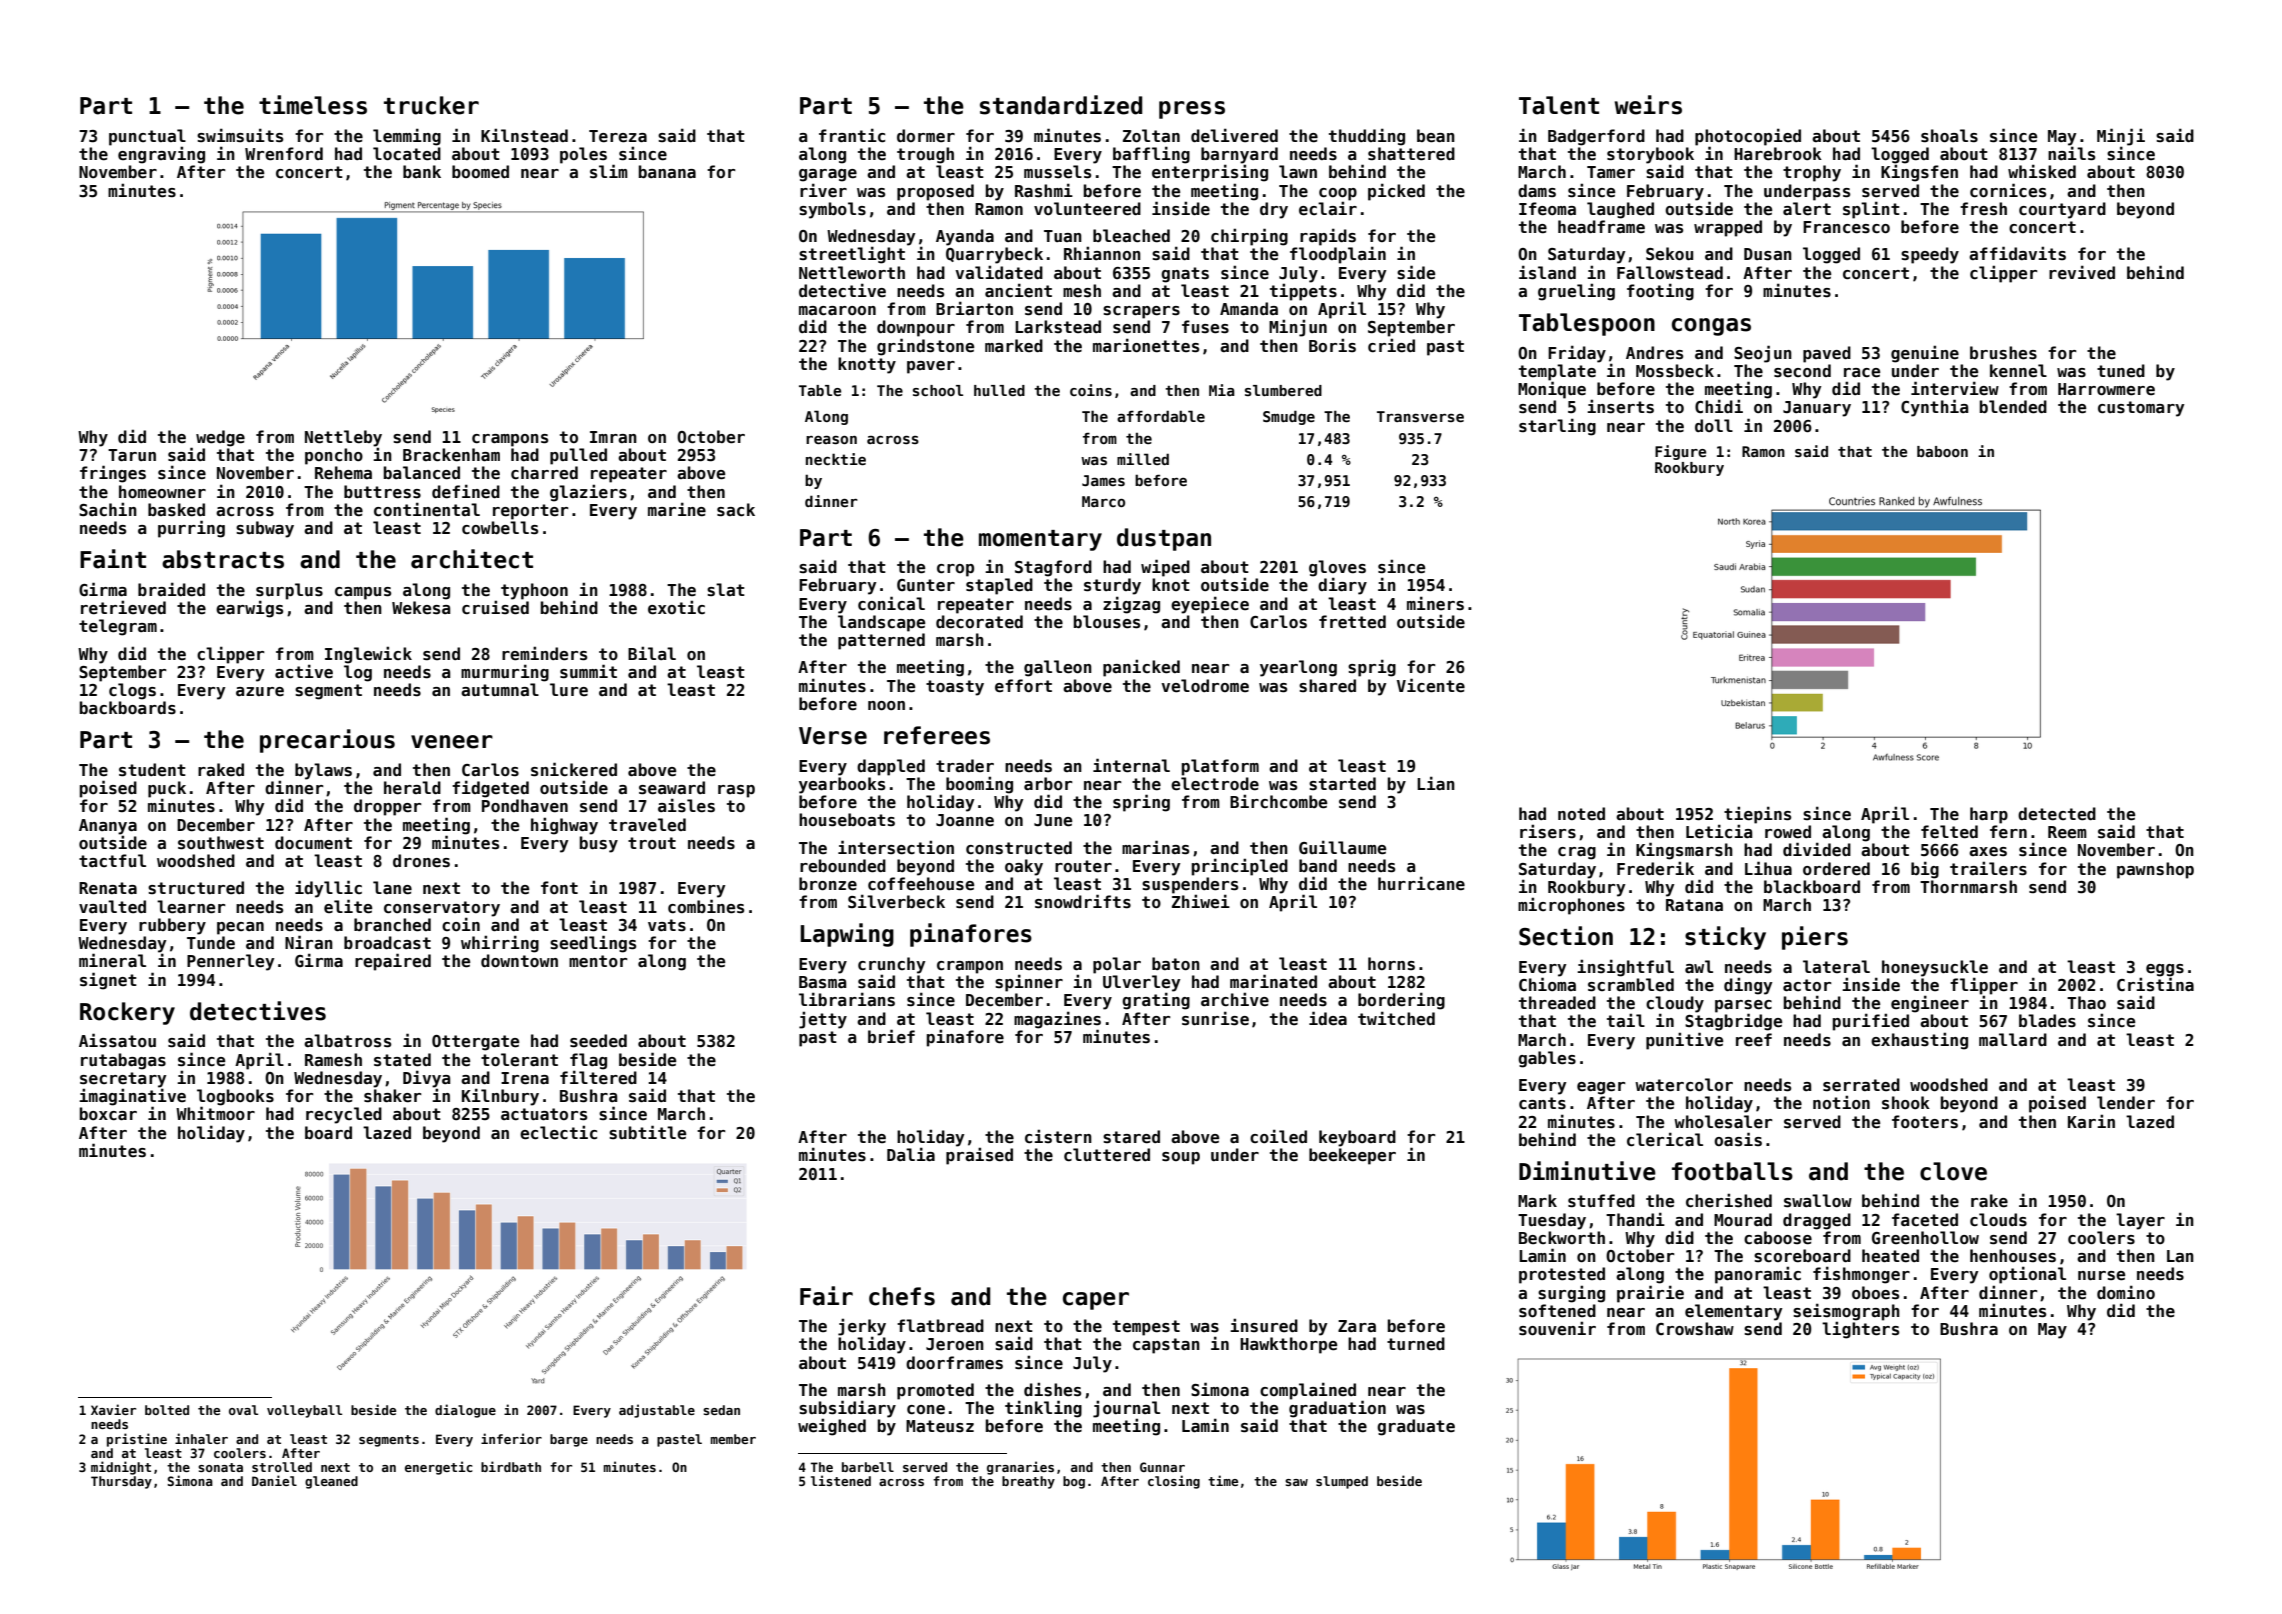 This screenshot has width=2282, height=1614. I want to click on shoals, so click(1949, 135).
